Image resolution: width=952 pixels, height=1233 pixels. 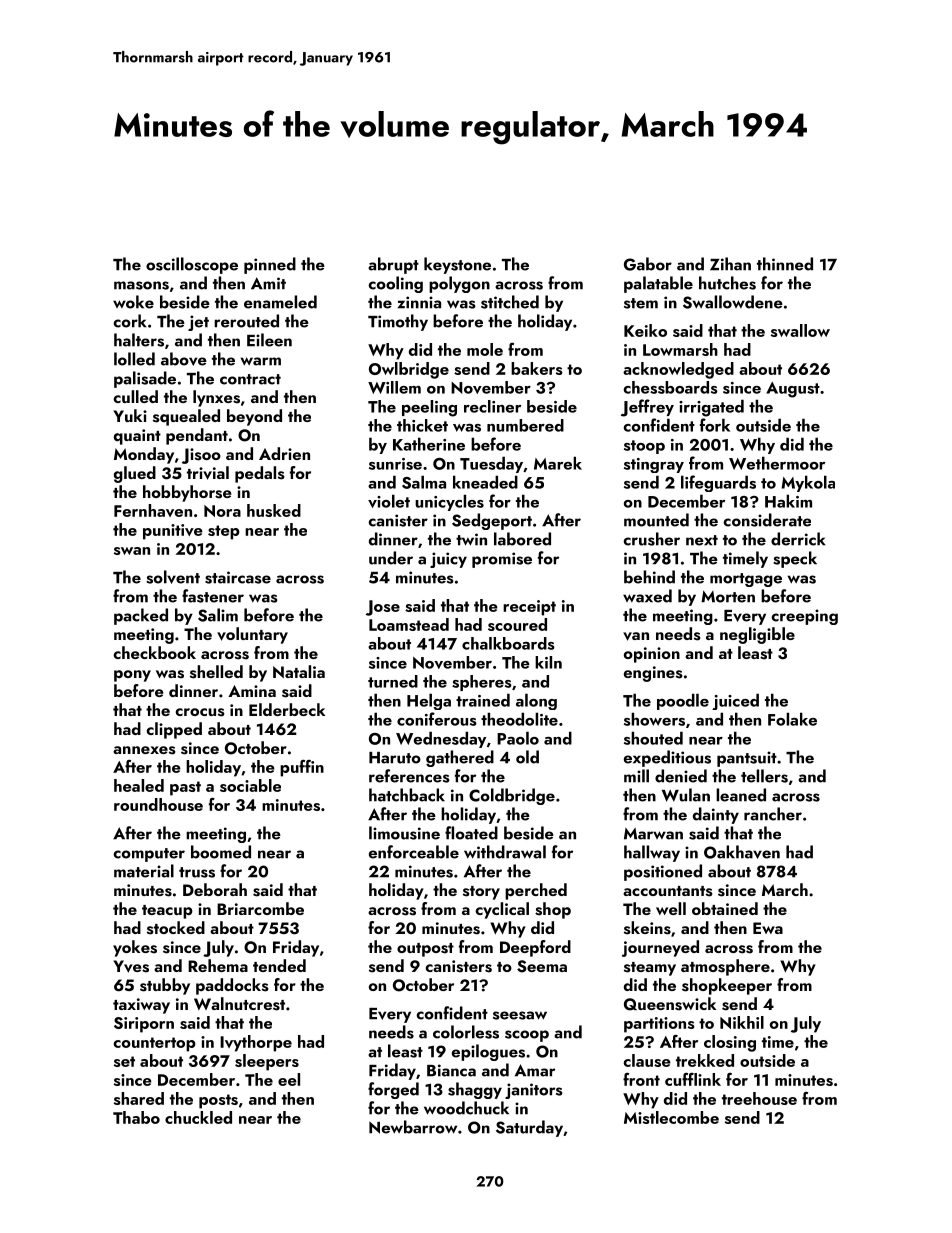 What do you see at coordinates (730, 264) in the screenshot?
I see `Zihan` at bounding box center [730, 264].
